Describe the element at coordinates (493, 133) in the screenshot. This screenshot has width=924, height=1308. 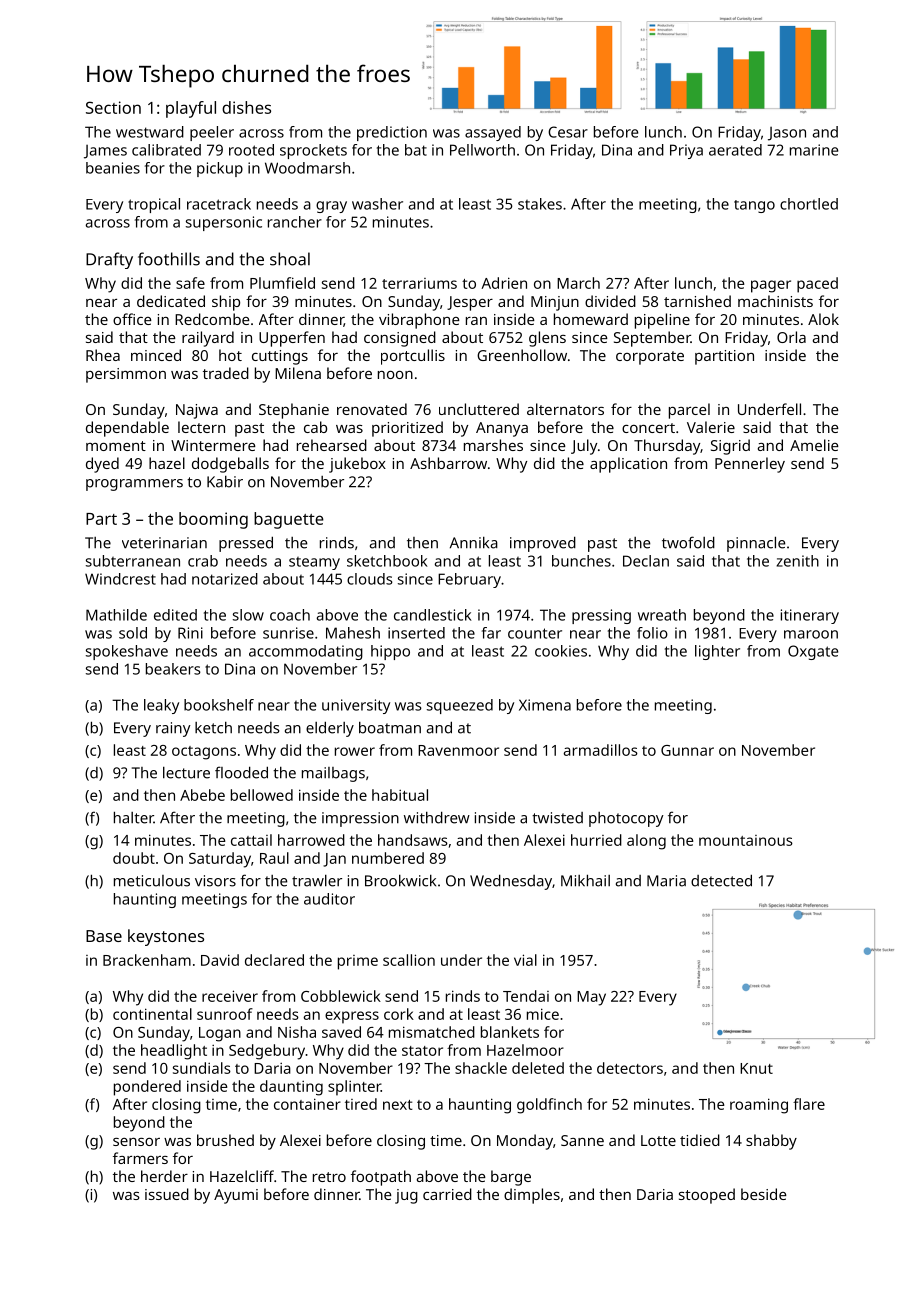
I see `assayed` at that location.
